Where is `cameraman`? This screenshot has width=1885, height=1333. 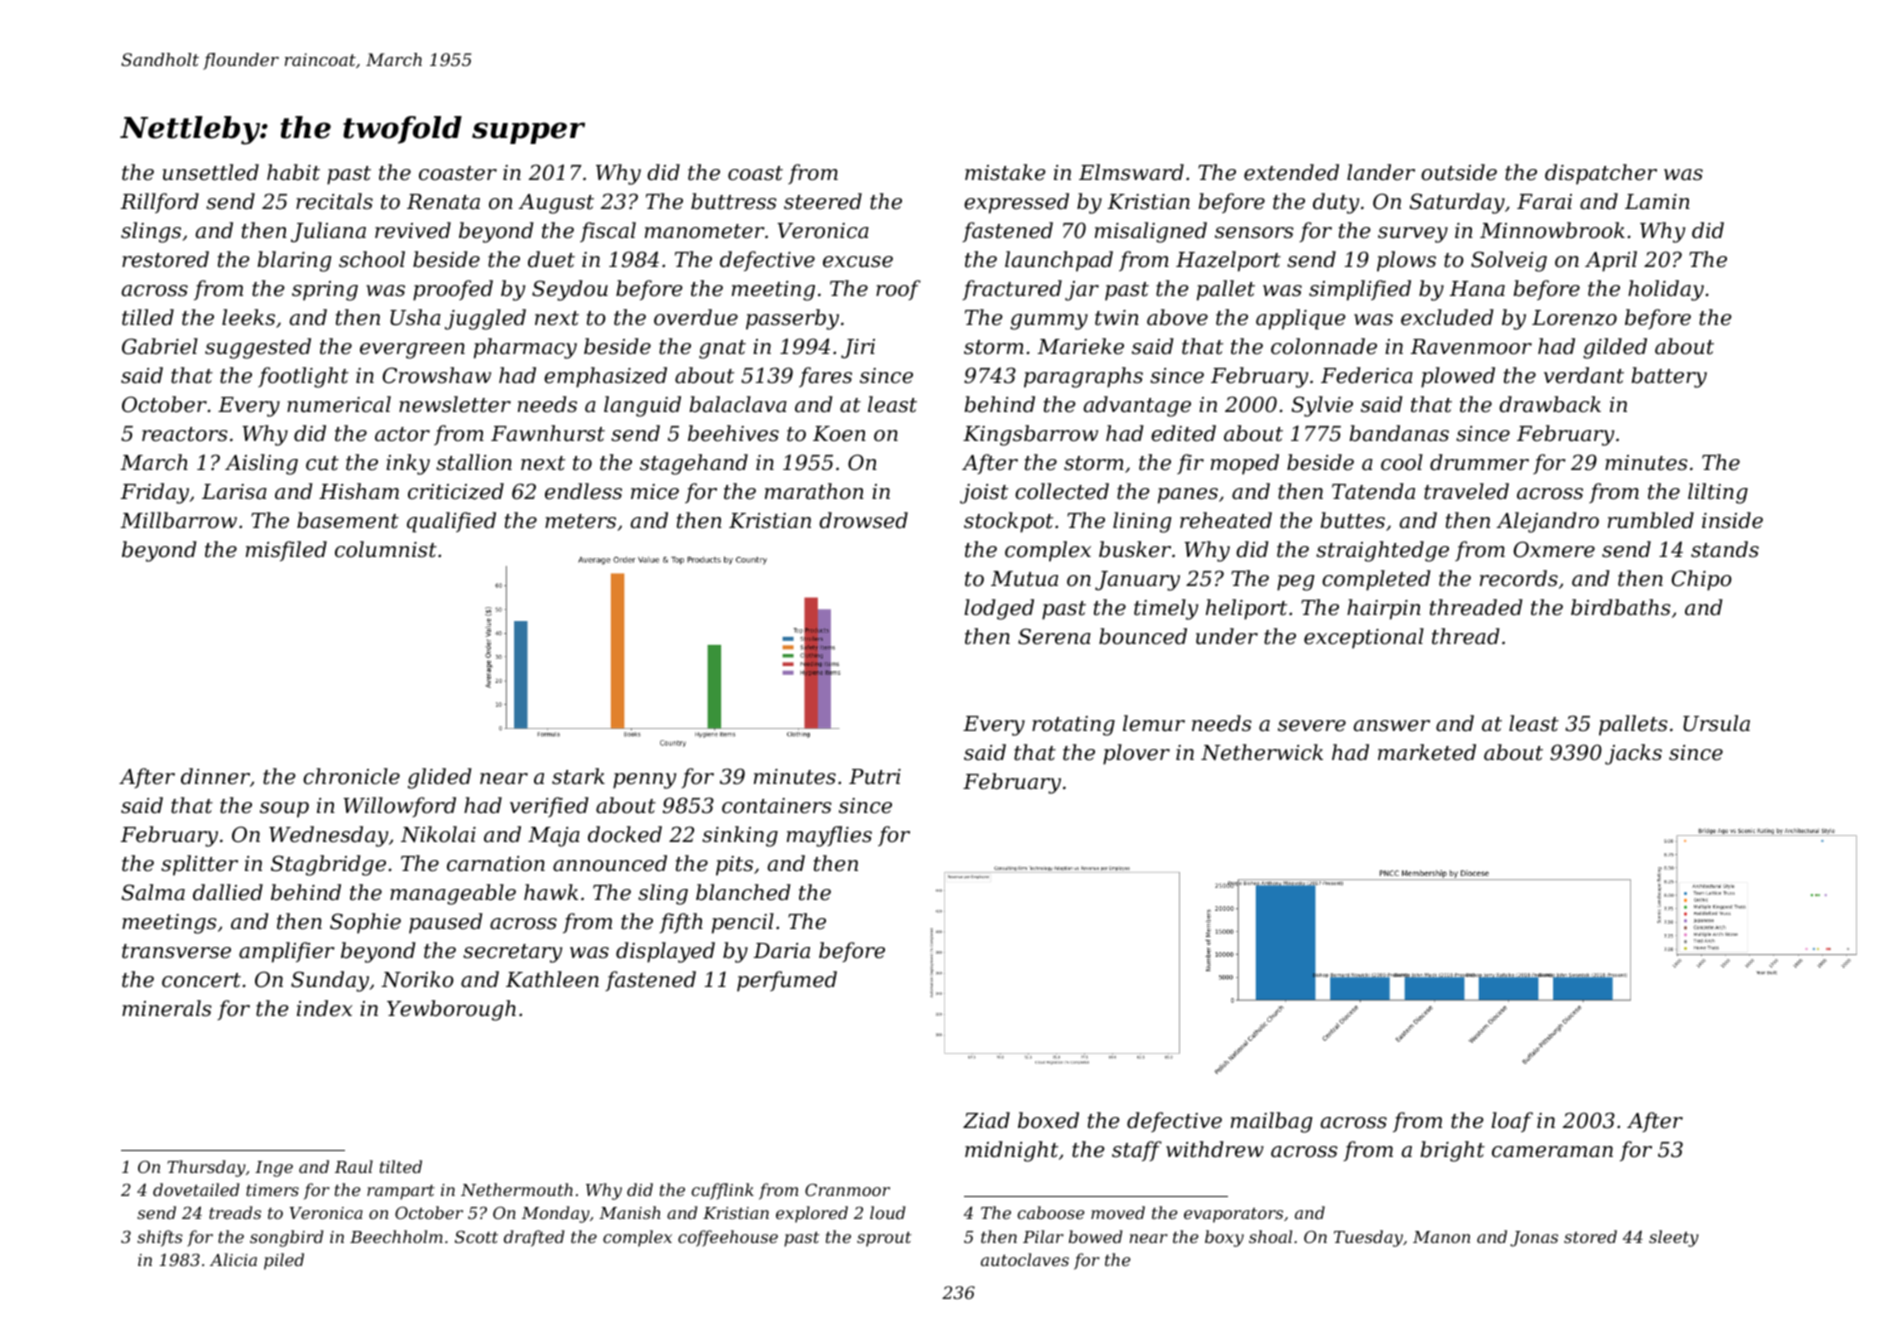 cameraman is located at coordinates (1552, 1152).
